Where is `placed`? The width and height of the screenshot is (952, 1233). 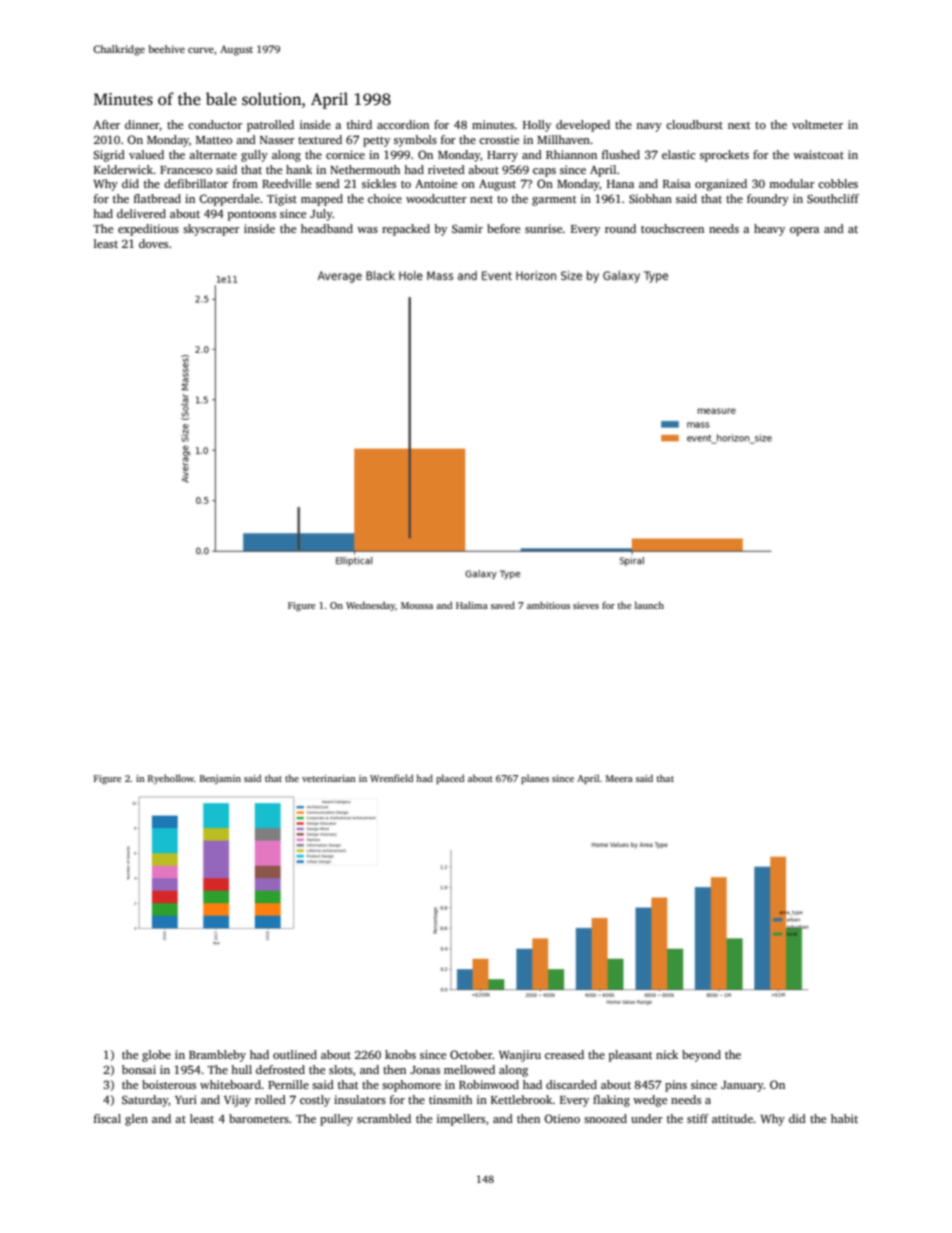 placed is located at coordinates (450, 779).
